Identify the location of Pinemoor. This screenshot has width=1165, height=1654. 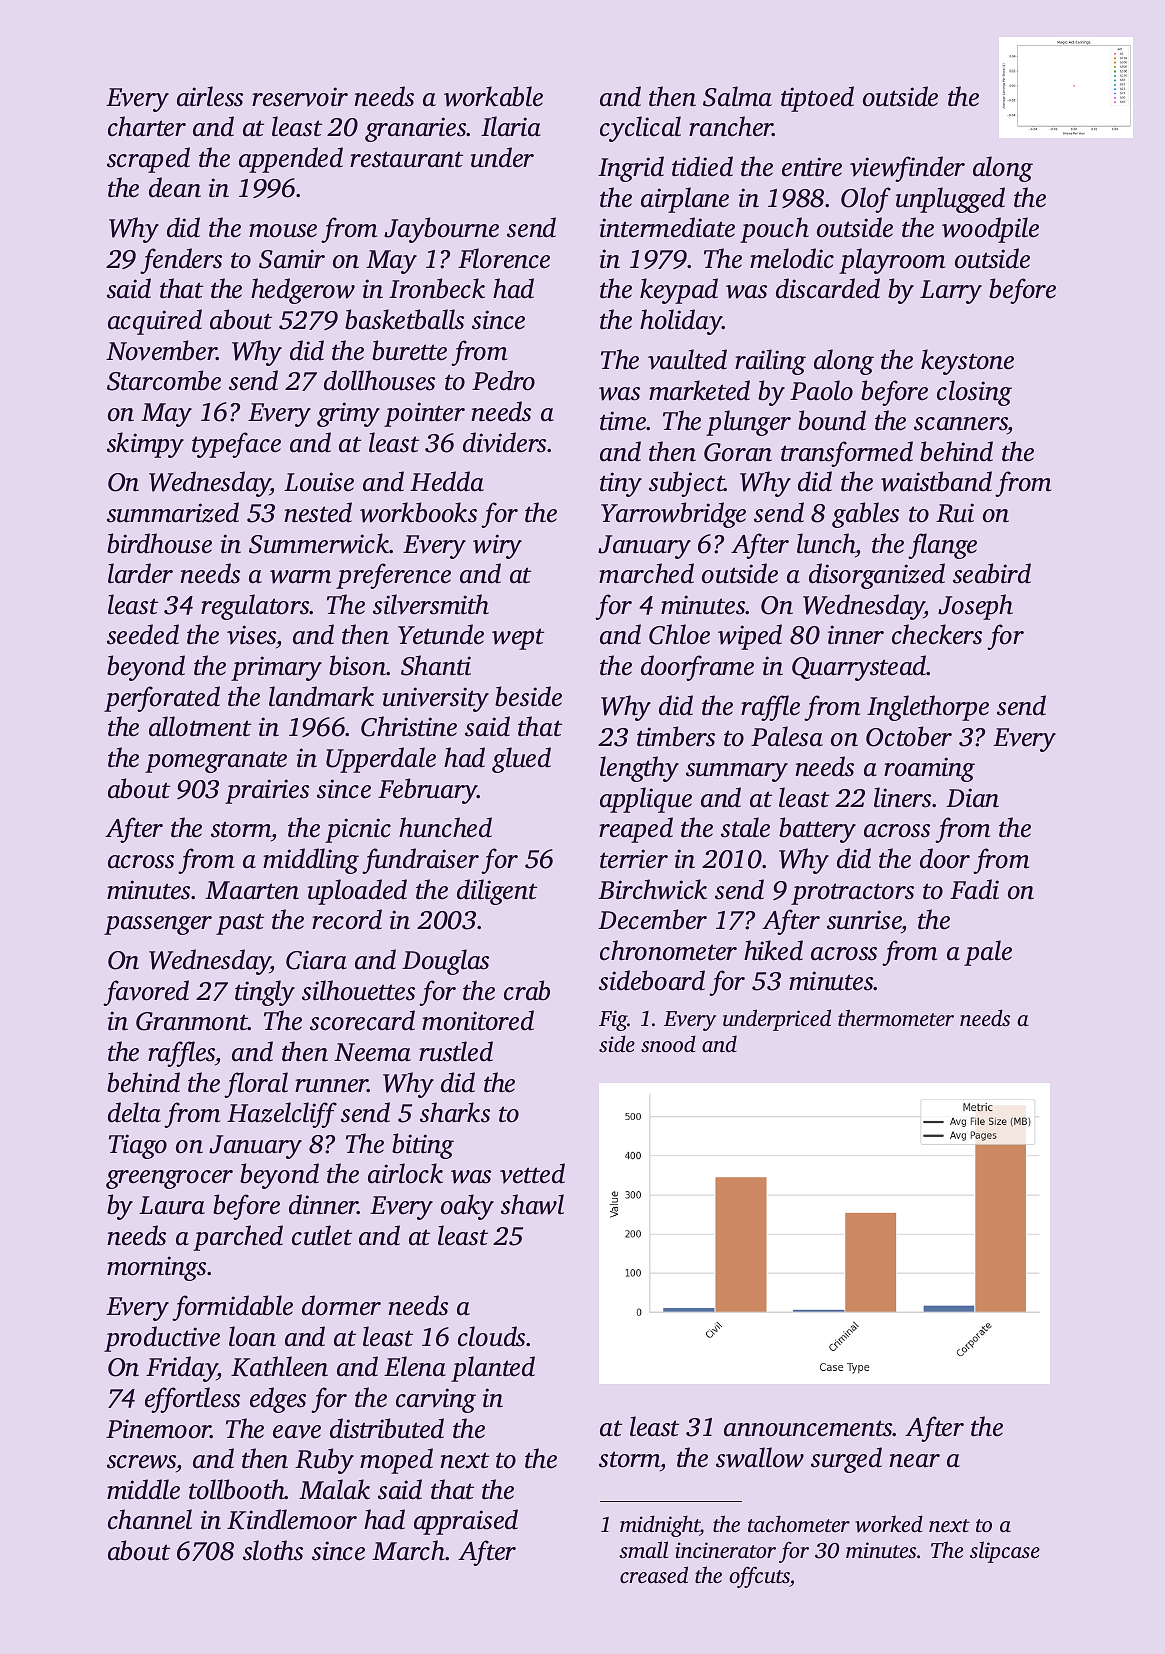
(158, 1429).
